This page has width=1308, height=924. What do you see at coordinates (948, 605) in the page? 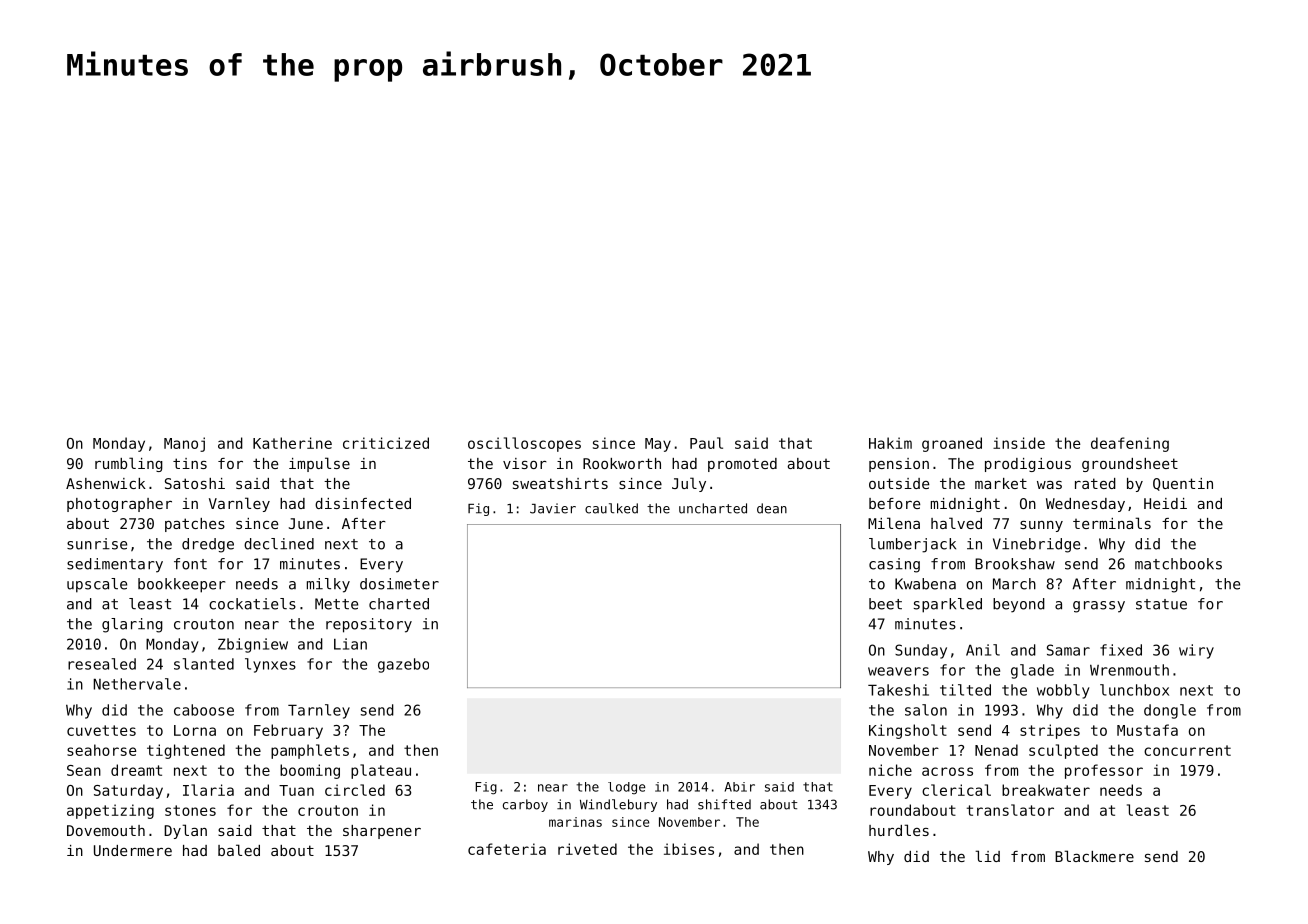
I see `sparkled` at bounding box center [948, 605].
